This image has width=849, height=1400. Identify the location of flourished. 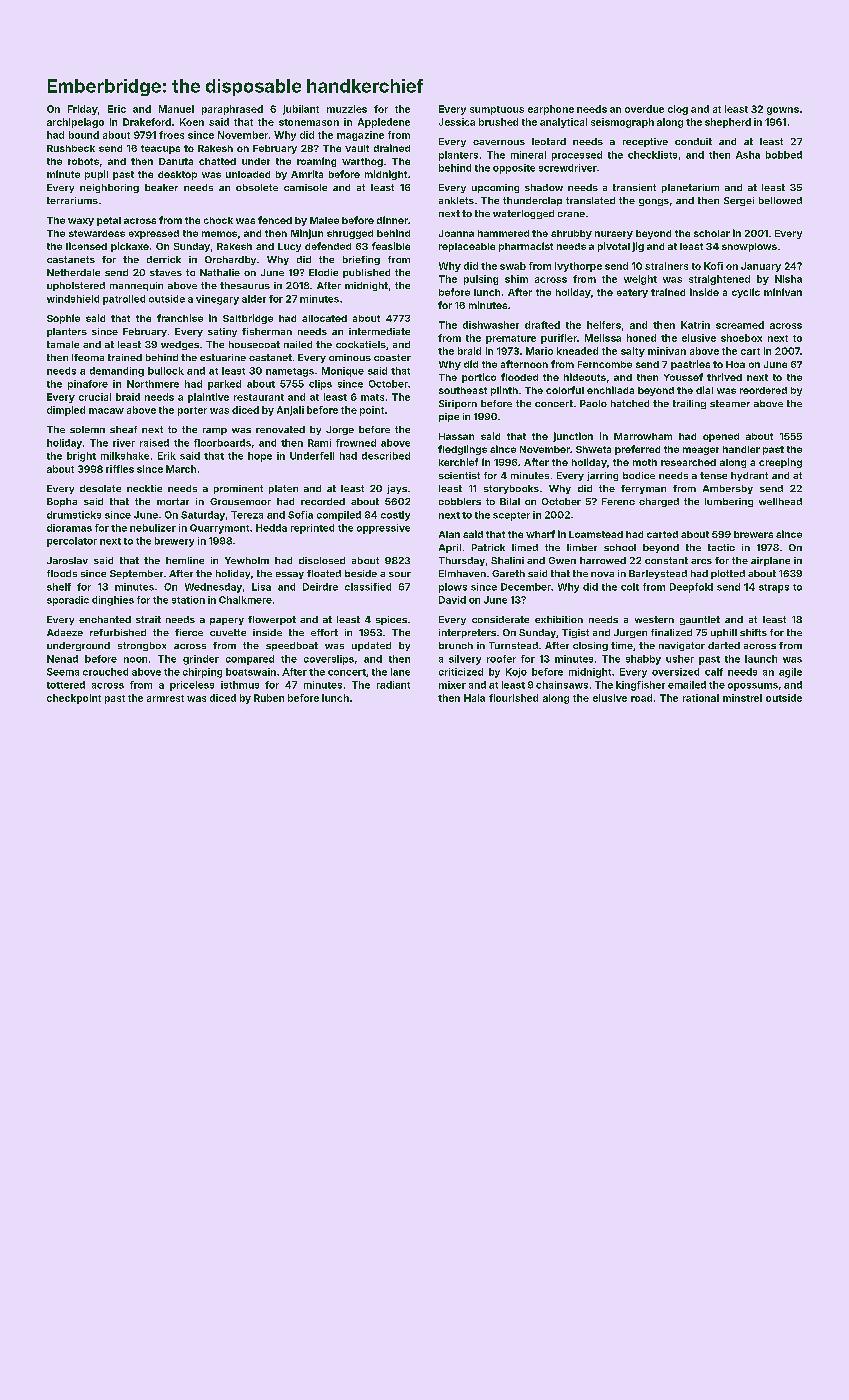
(513, 698).
